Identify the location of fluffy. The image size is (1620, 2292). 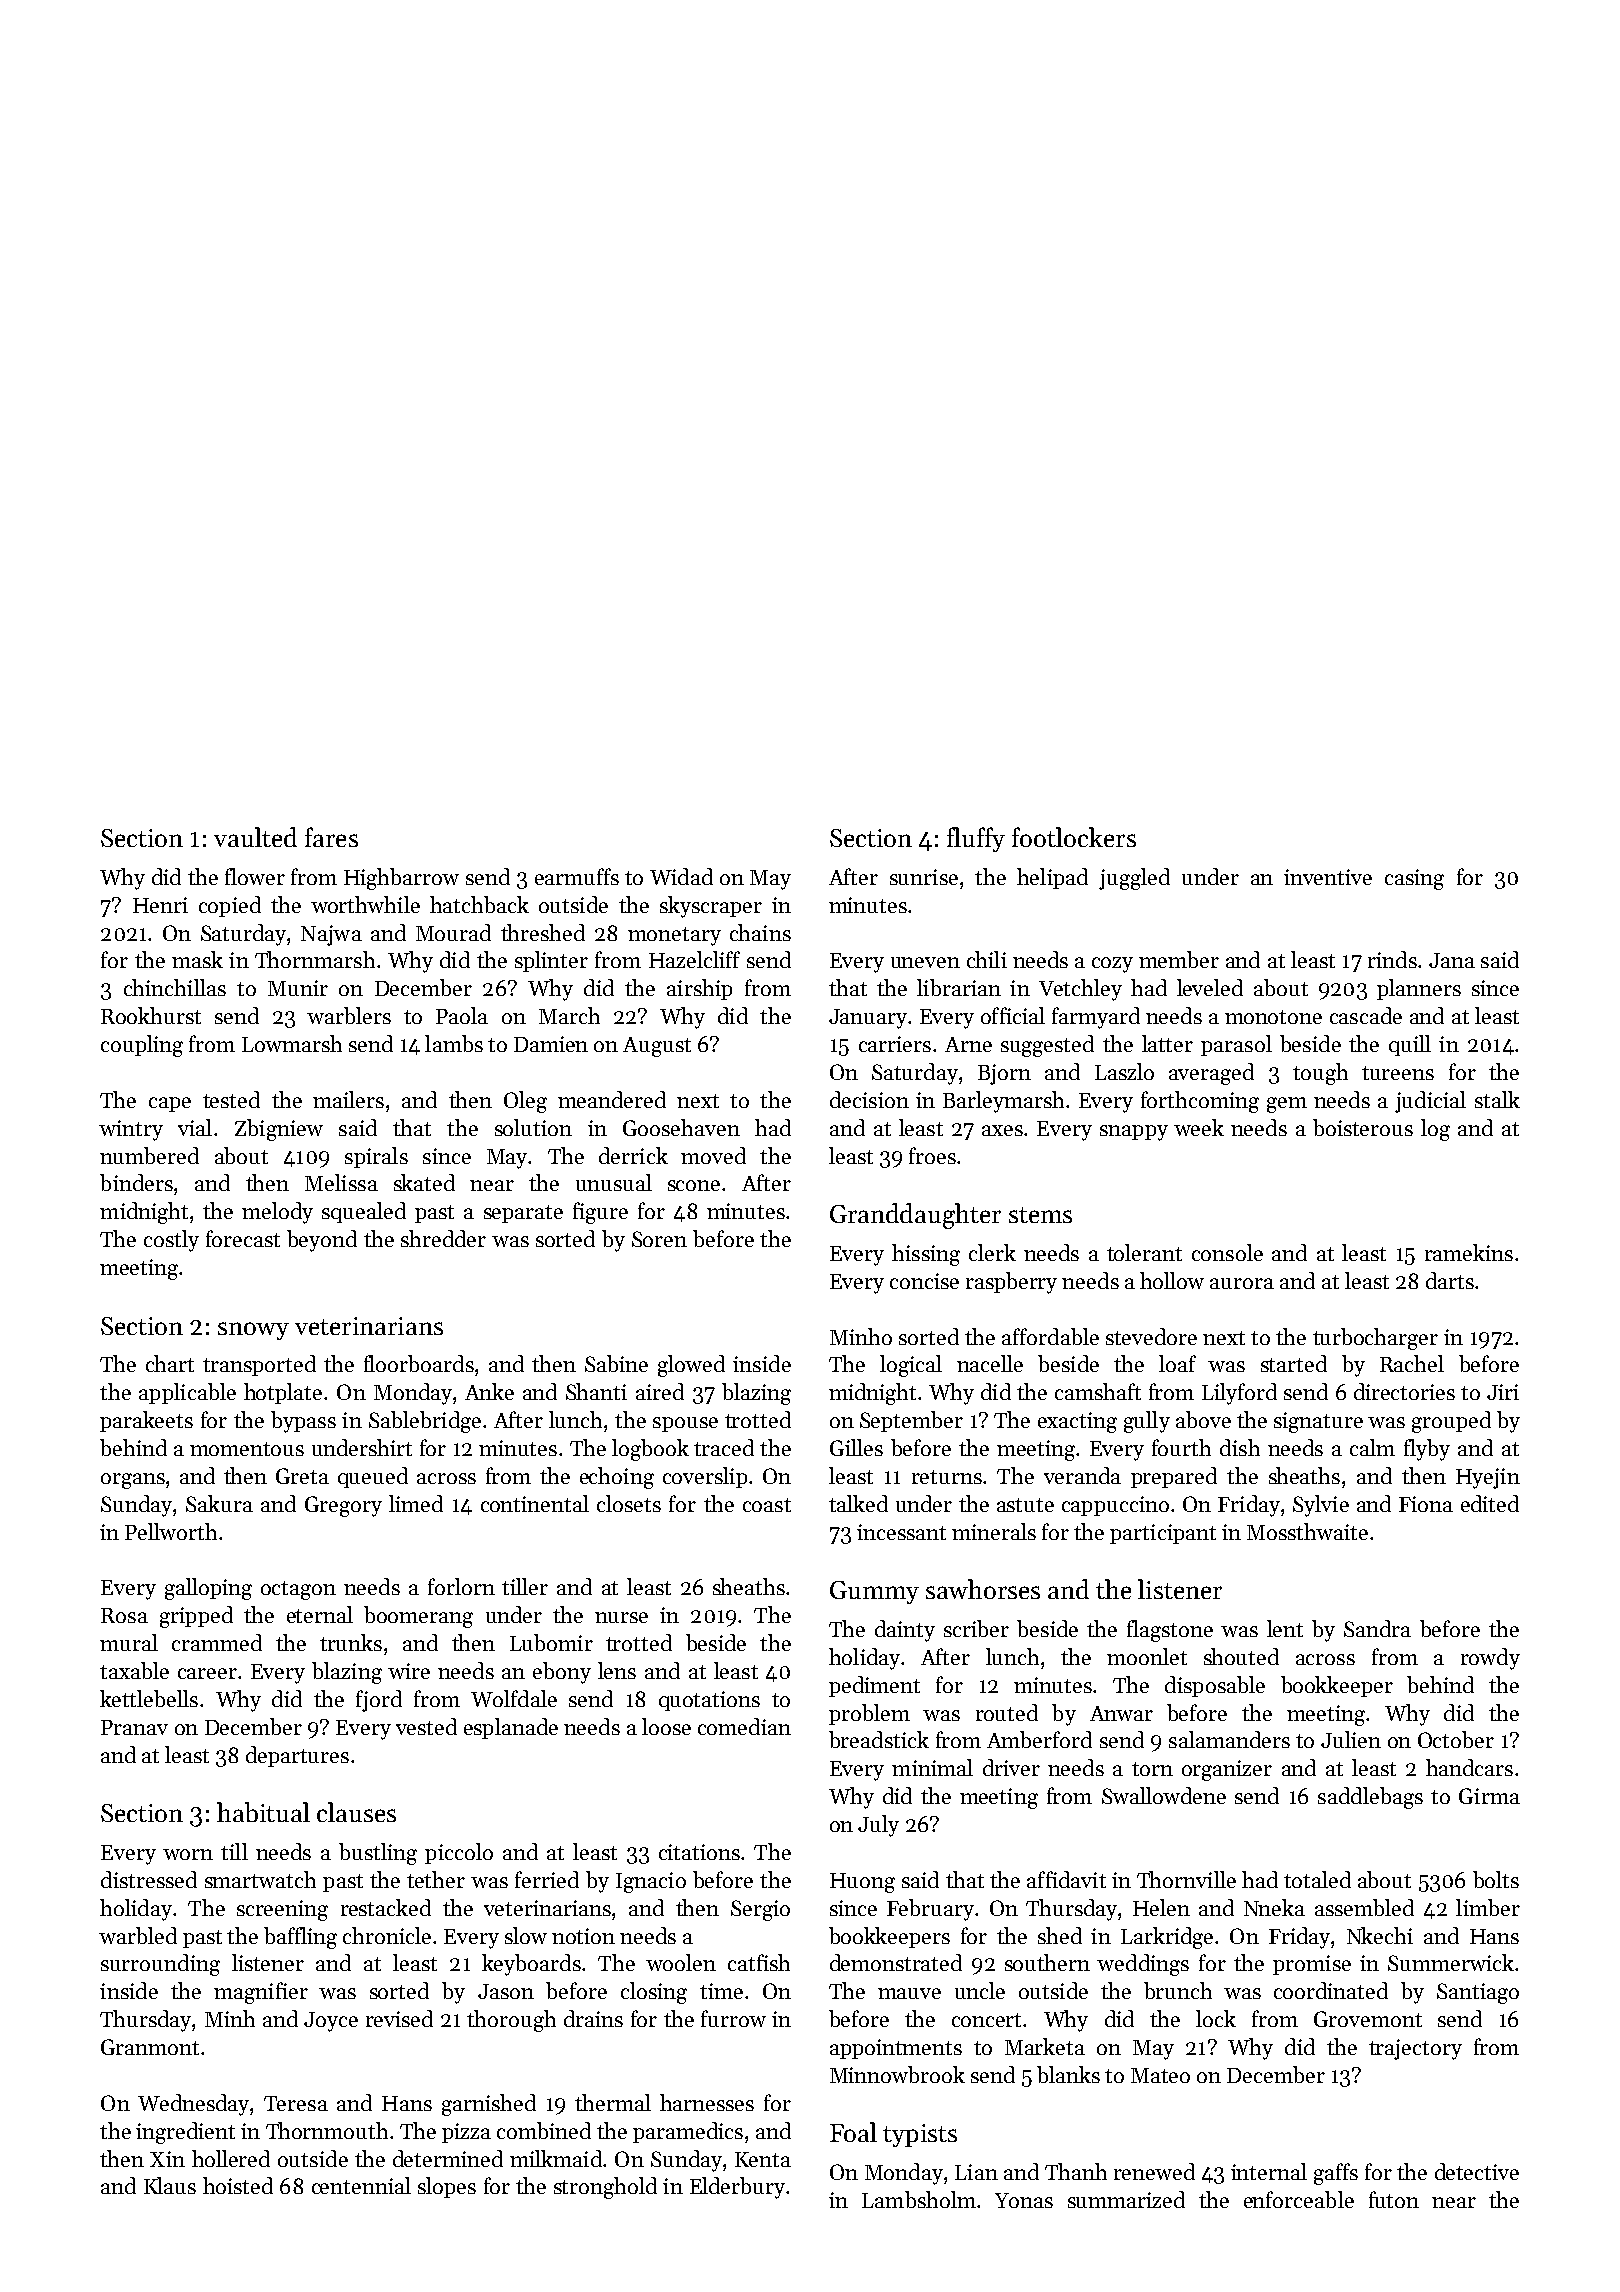
(976, 839).
